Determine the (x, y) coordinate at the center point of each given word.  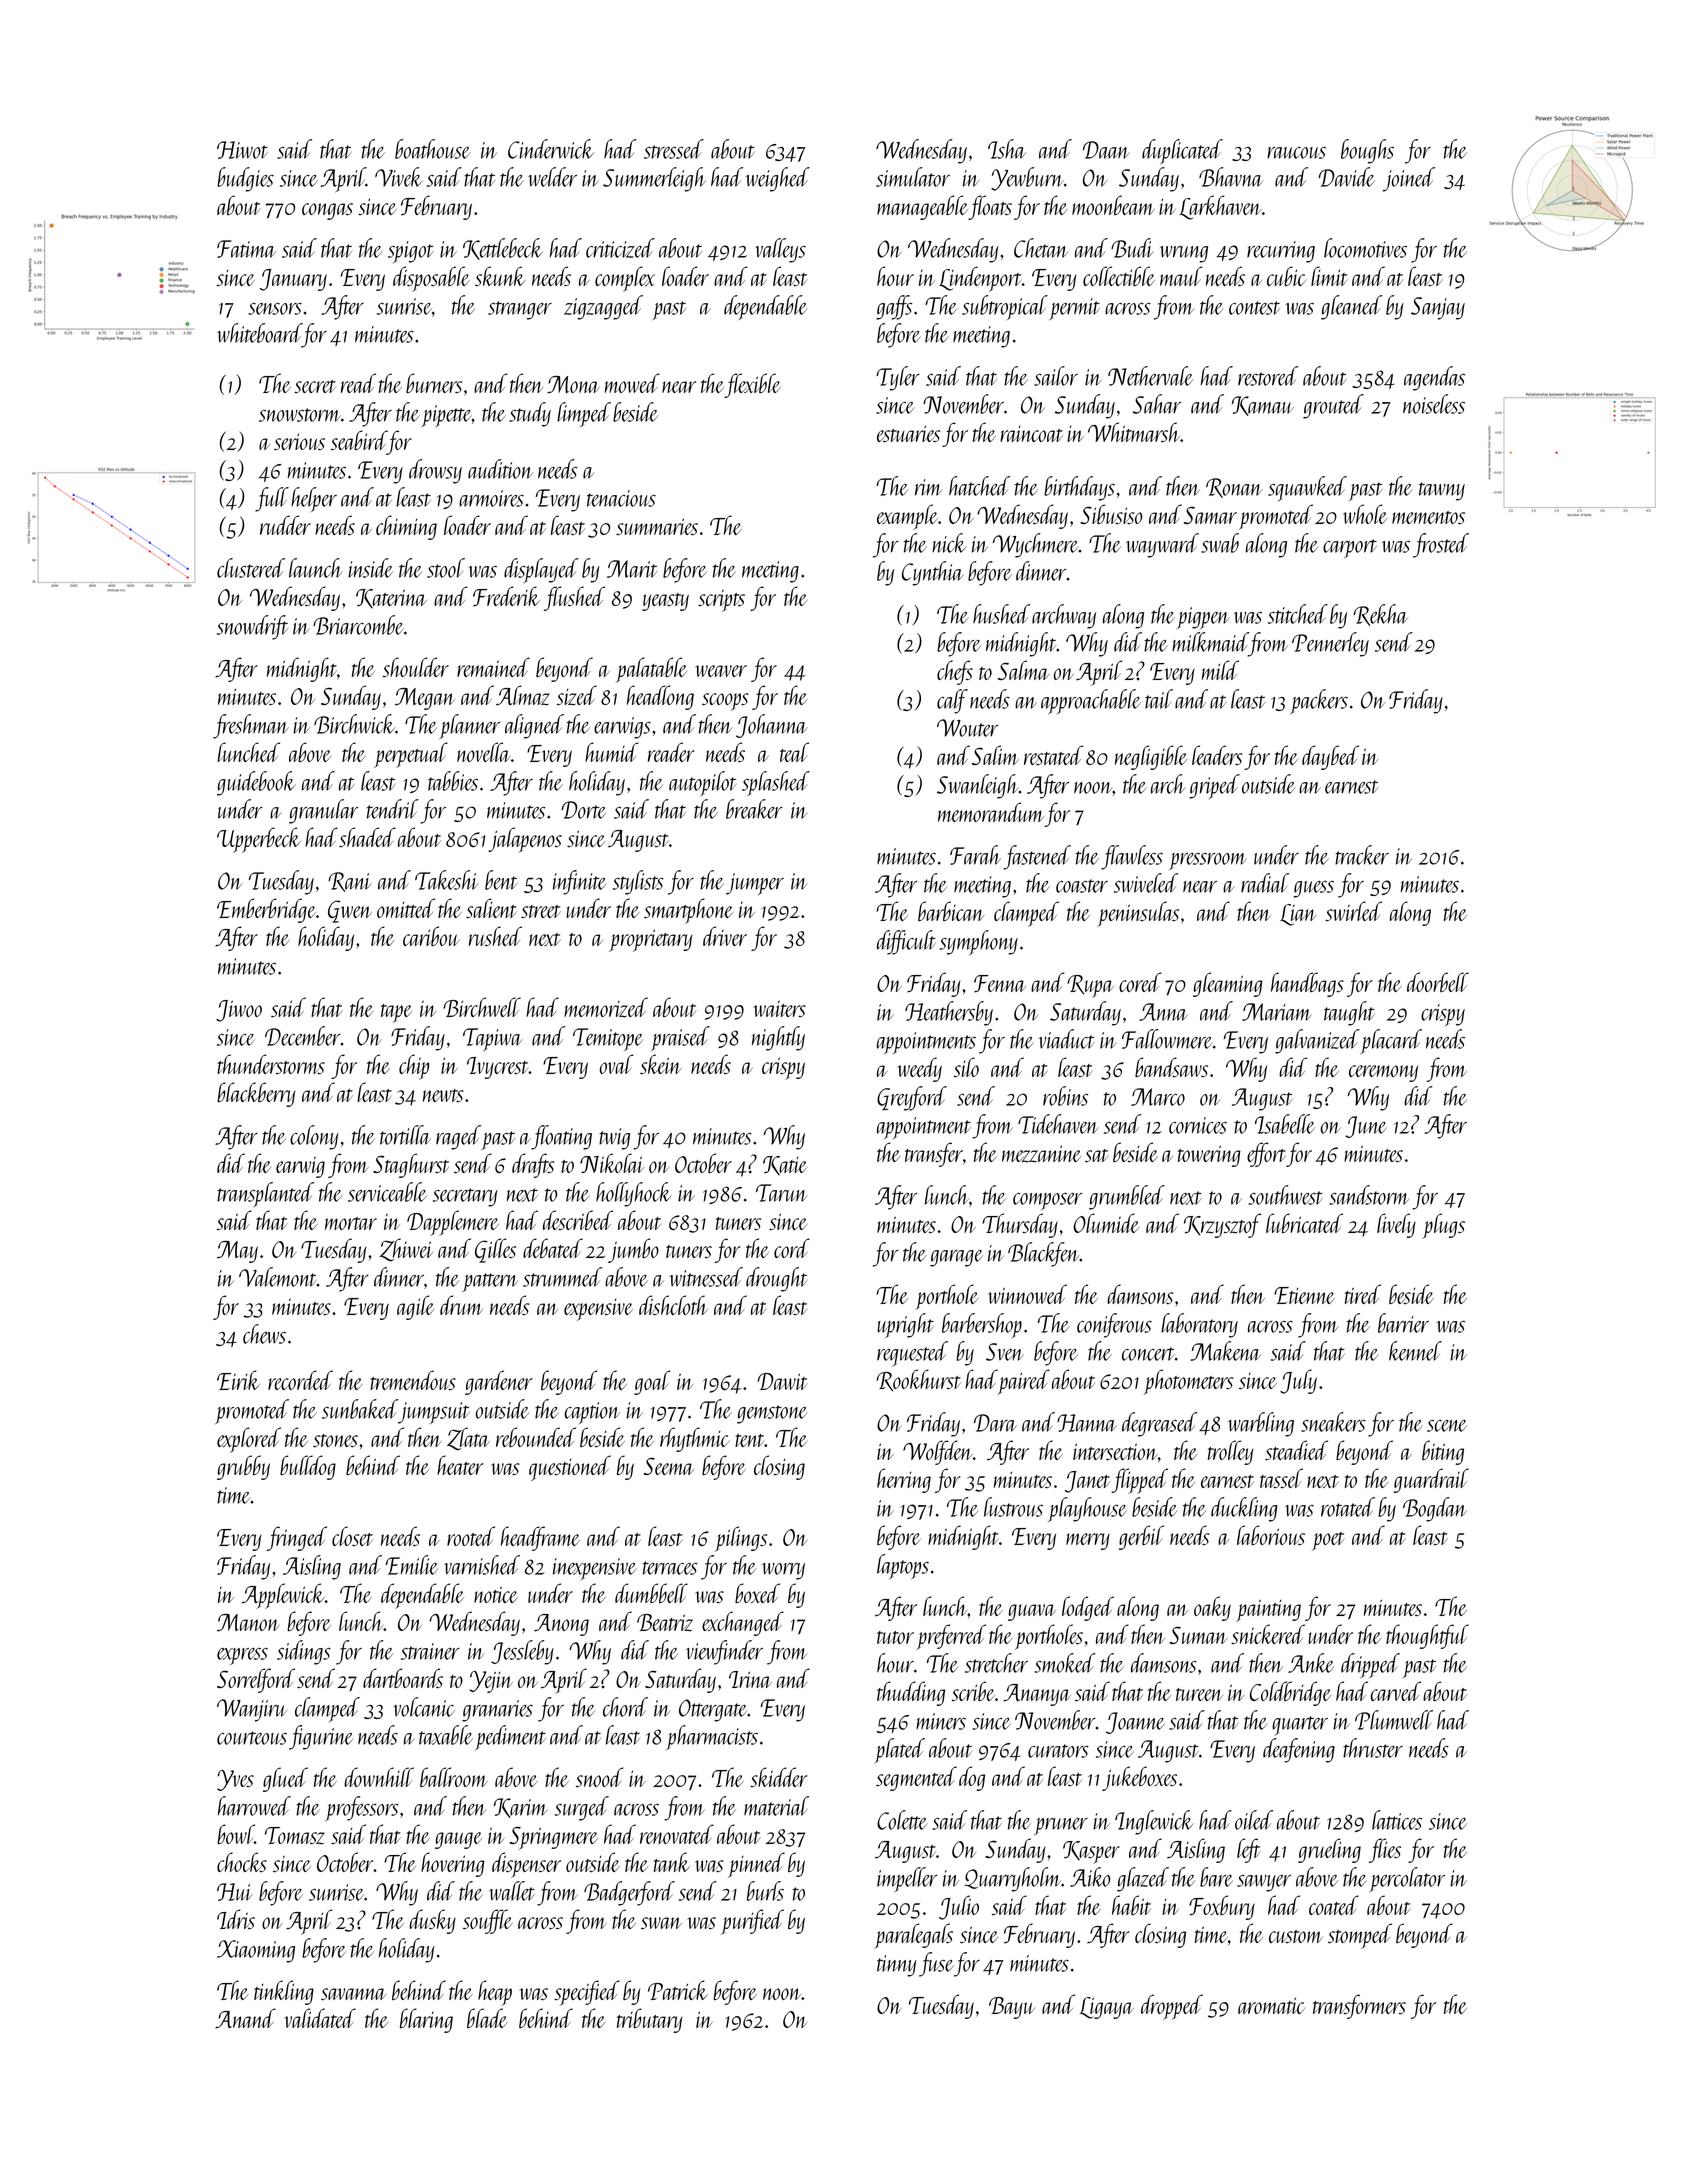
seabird (359, 440)
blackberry (256, 1094)
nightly (778, 1038)
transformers (1359, 2006)
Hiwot (242, 150)
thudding (911, 1693)
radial (1265, 883)
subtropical (1005, 307)
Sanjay (1438, 308)
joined (1409, 179)
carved (1396, 1691)
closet (352, 1536)
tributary (650, 2020)
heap (495, 1993)
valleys (780, 250)
